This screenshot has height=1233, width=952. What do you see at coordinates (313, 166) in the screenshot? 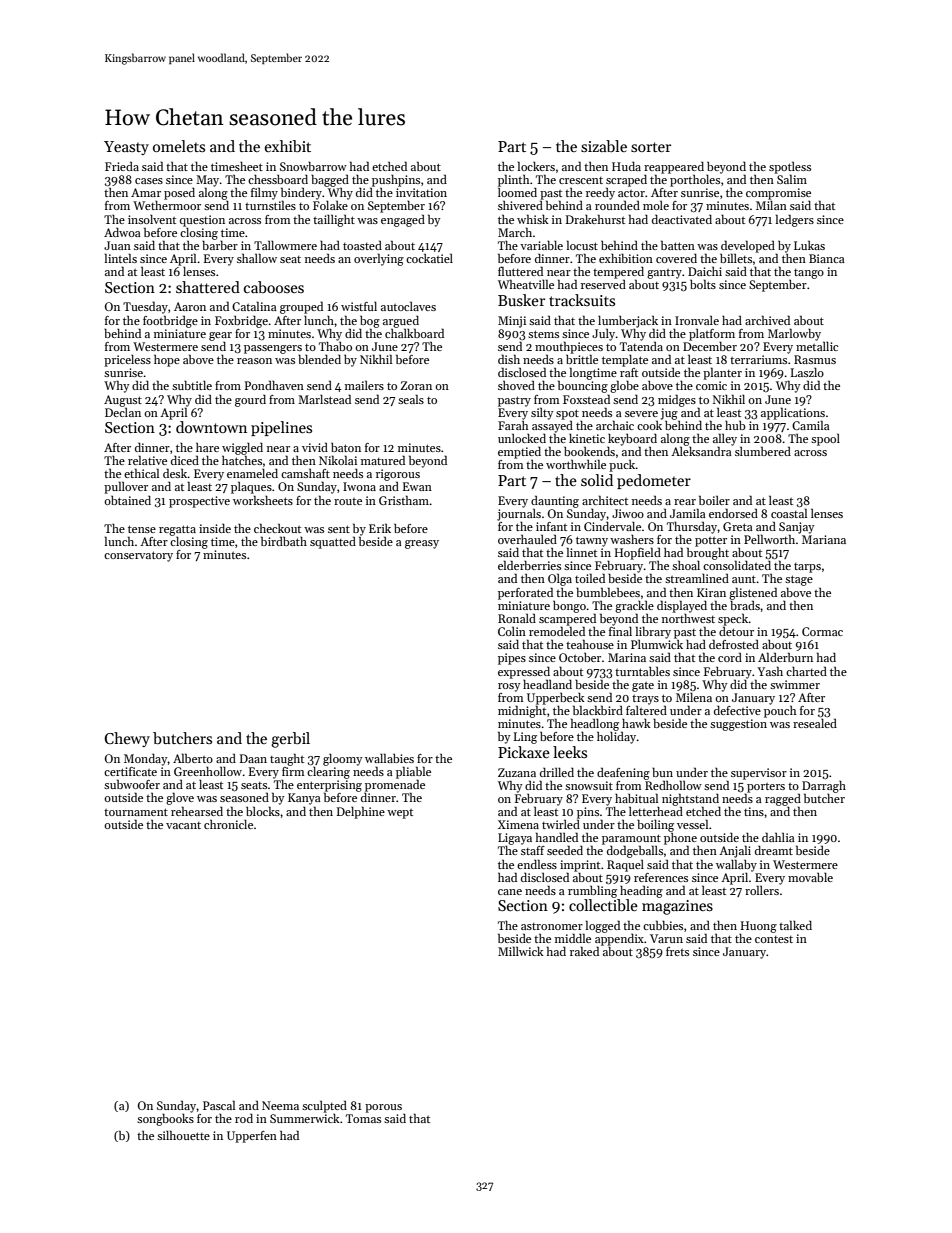
I see `Snowbarrow` at bounding box center [313, 166].
